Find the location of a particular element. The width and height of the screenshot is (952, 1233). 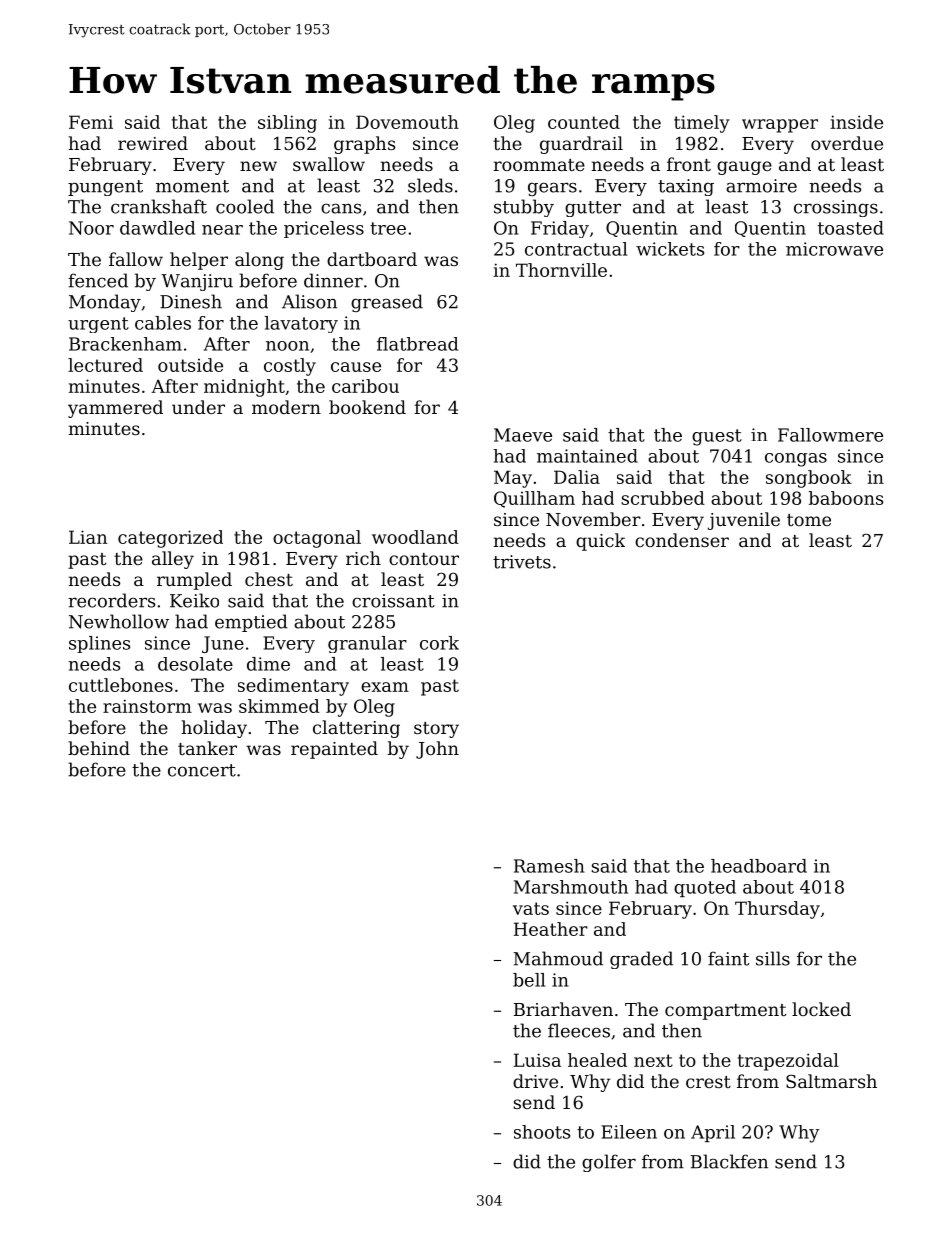

Thornville is located at coordinates (561, 270).
